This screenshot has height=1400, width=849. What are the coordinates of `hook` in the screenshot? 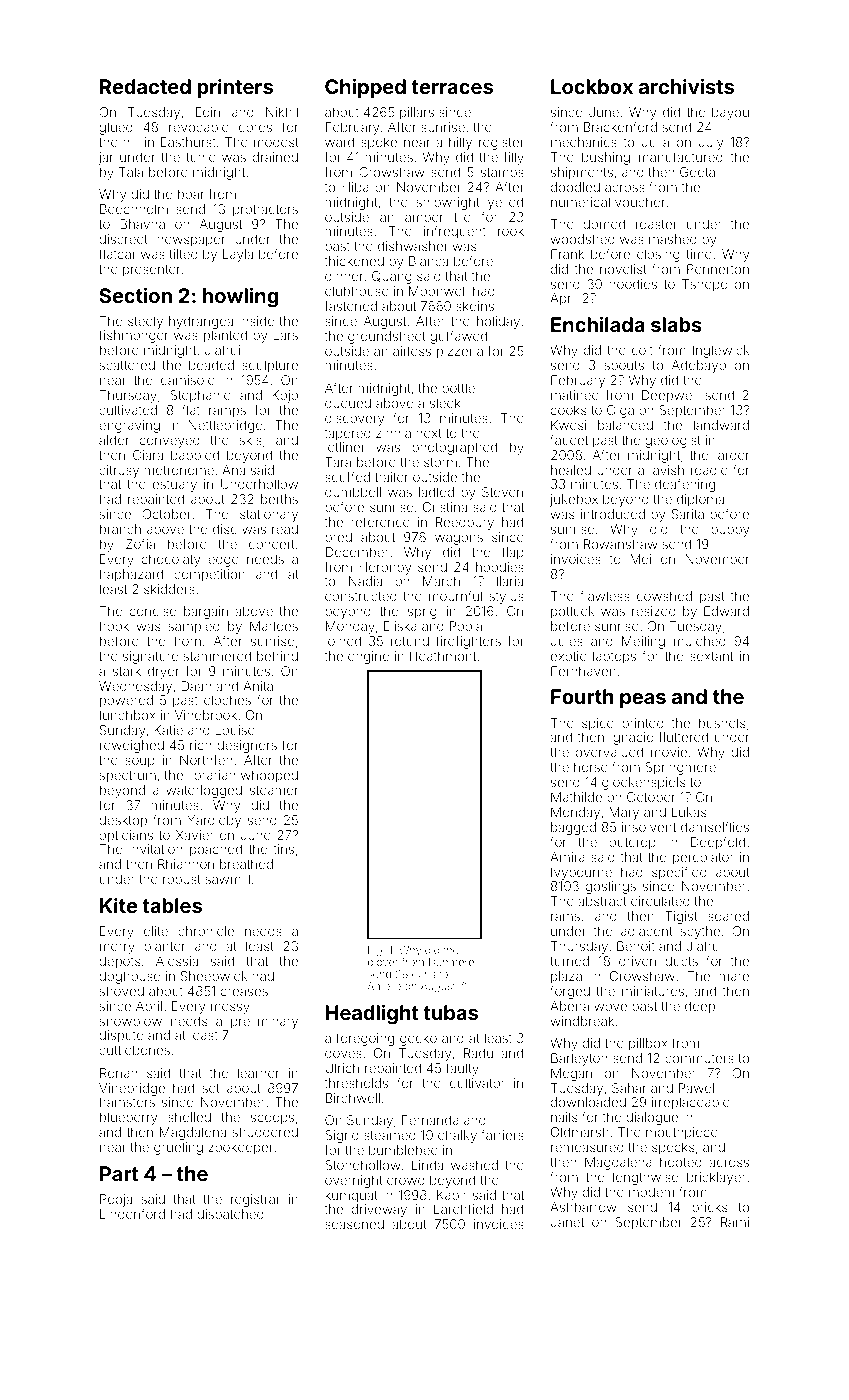 It's located at (114, 626).
